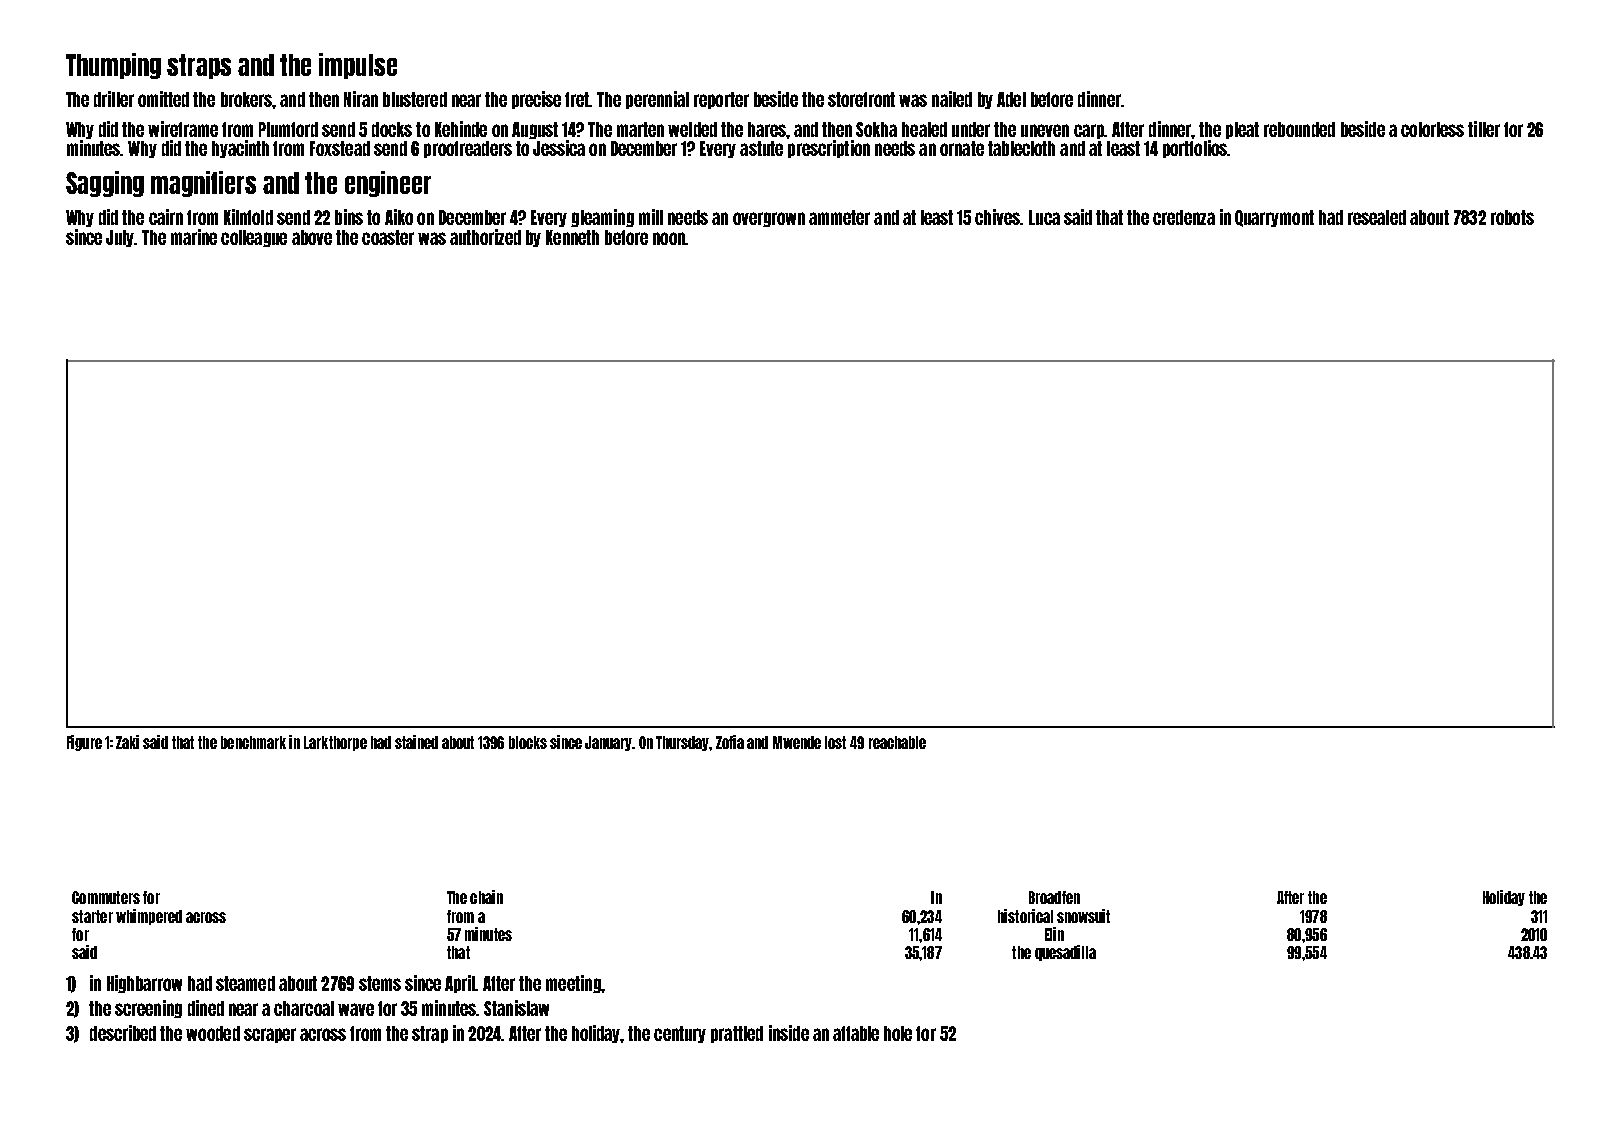  I want to click on starter, so click(92, 916).
